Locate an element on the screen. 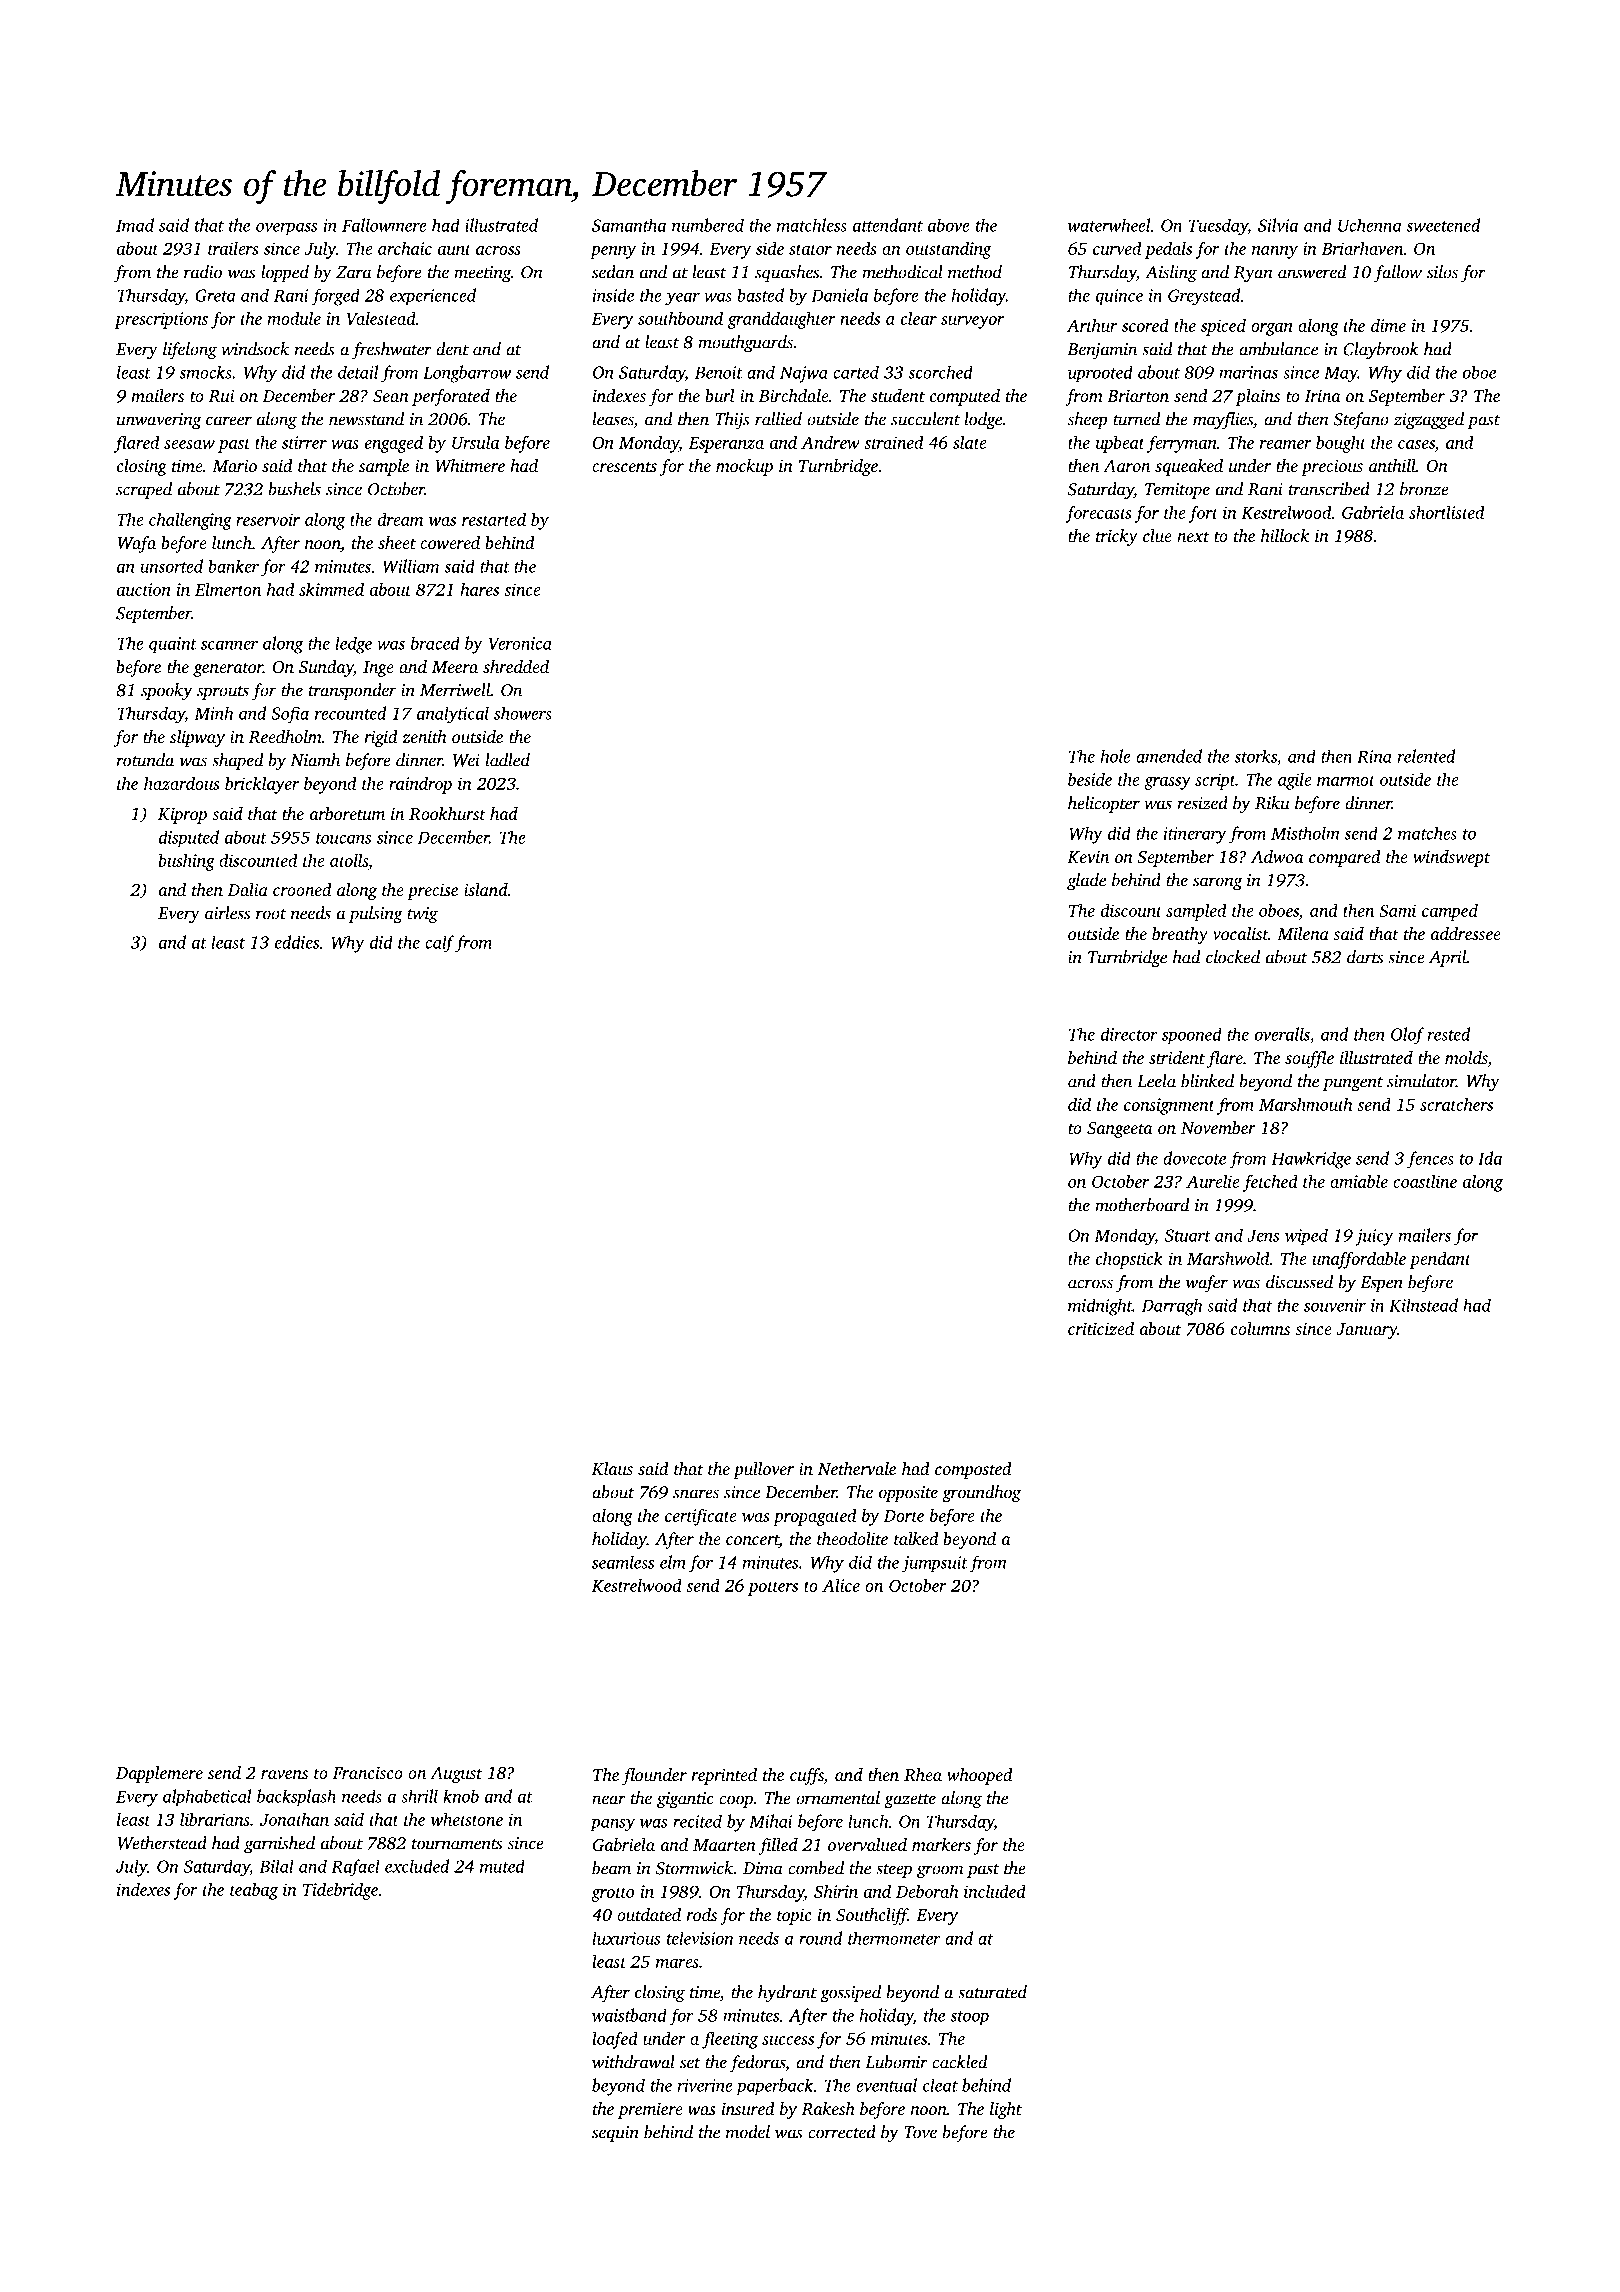 The width and height of the screenshot is (1620, 2292). blinked is located at coordinates (1207, 1081).
